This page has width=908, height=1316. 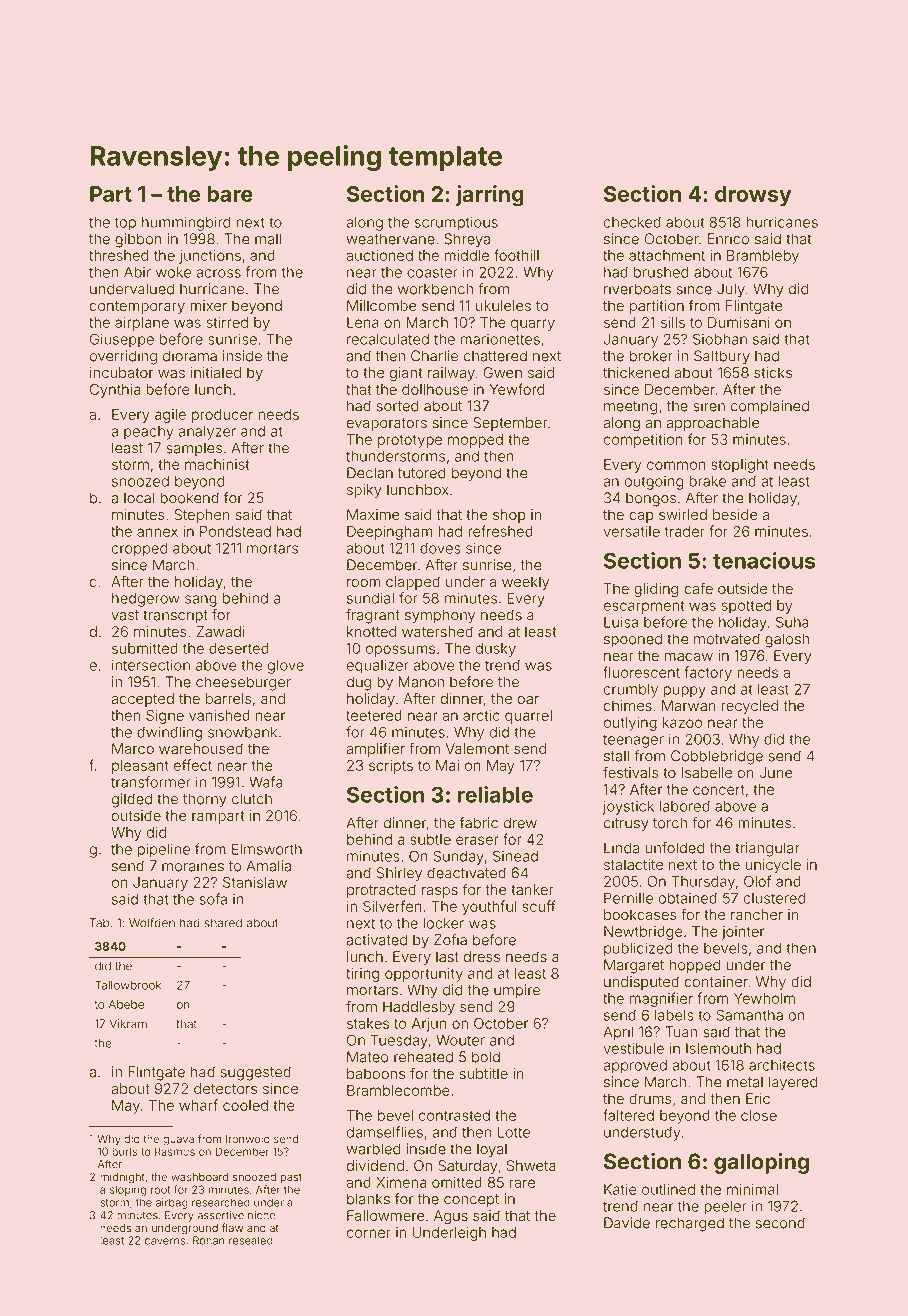 What do you see at coordinates (780, 1223) in the page?
I see `second` at bounding box center [780, 1223].
